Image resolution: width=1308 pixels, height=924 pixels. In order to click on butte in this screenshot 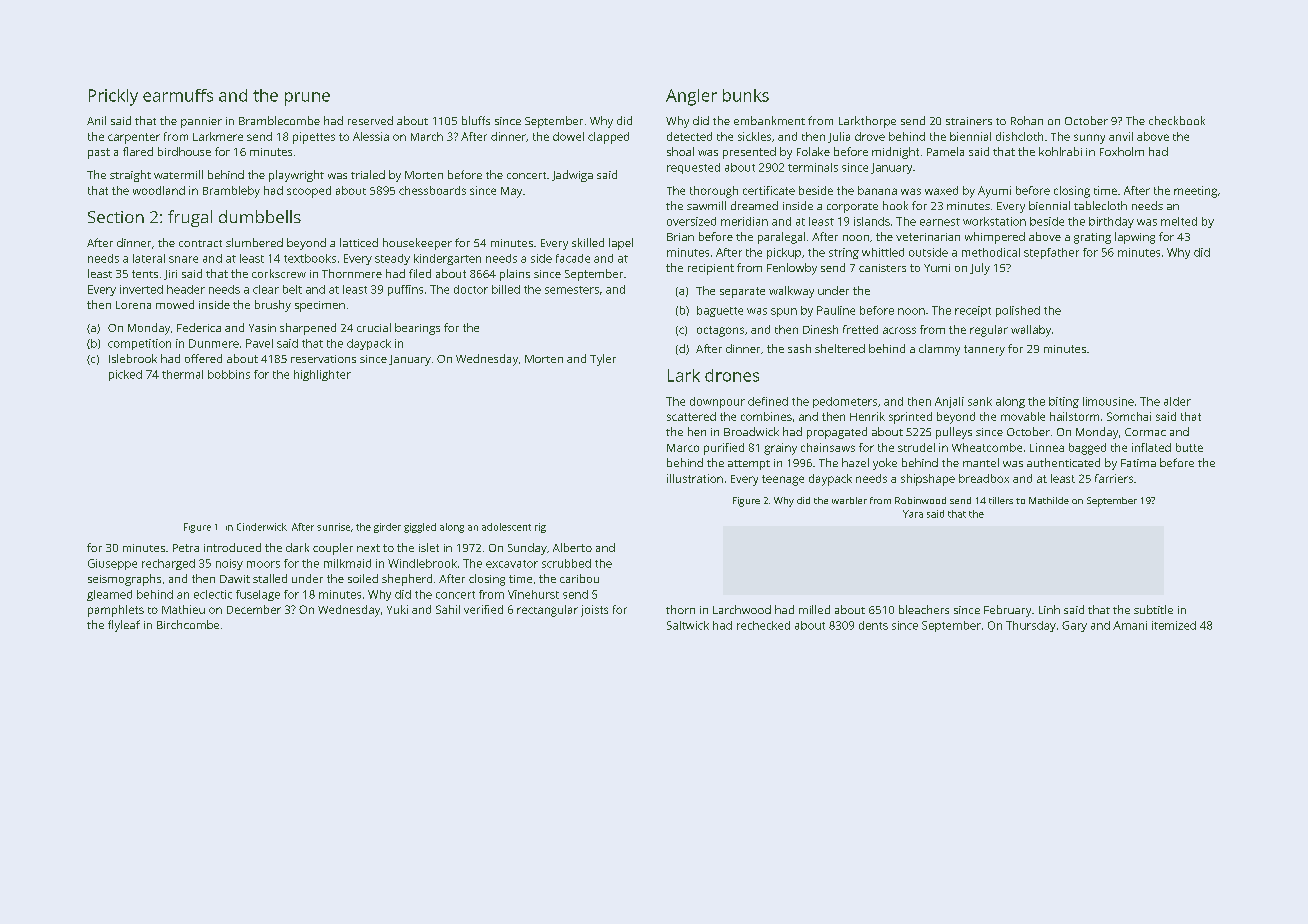, I will do `click(1189, 447)`.
